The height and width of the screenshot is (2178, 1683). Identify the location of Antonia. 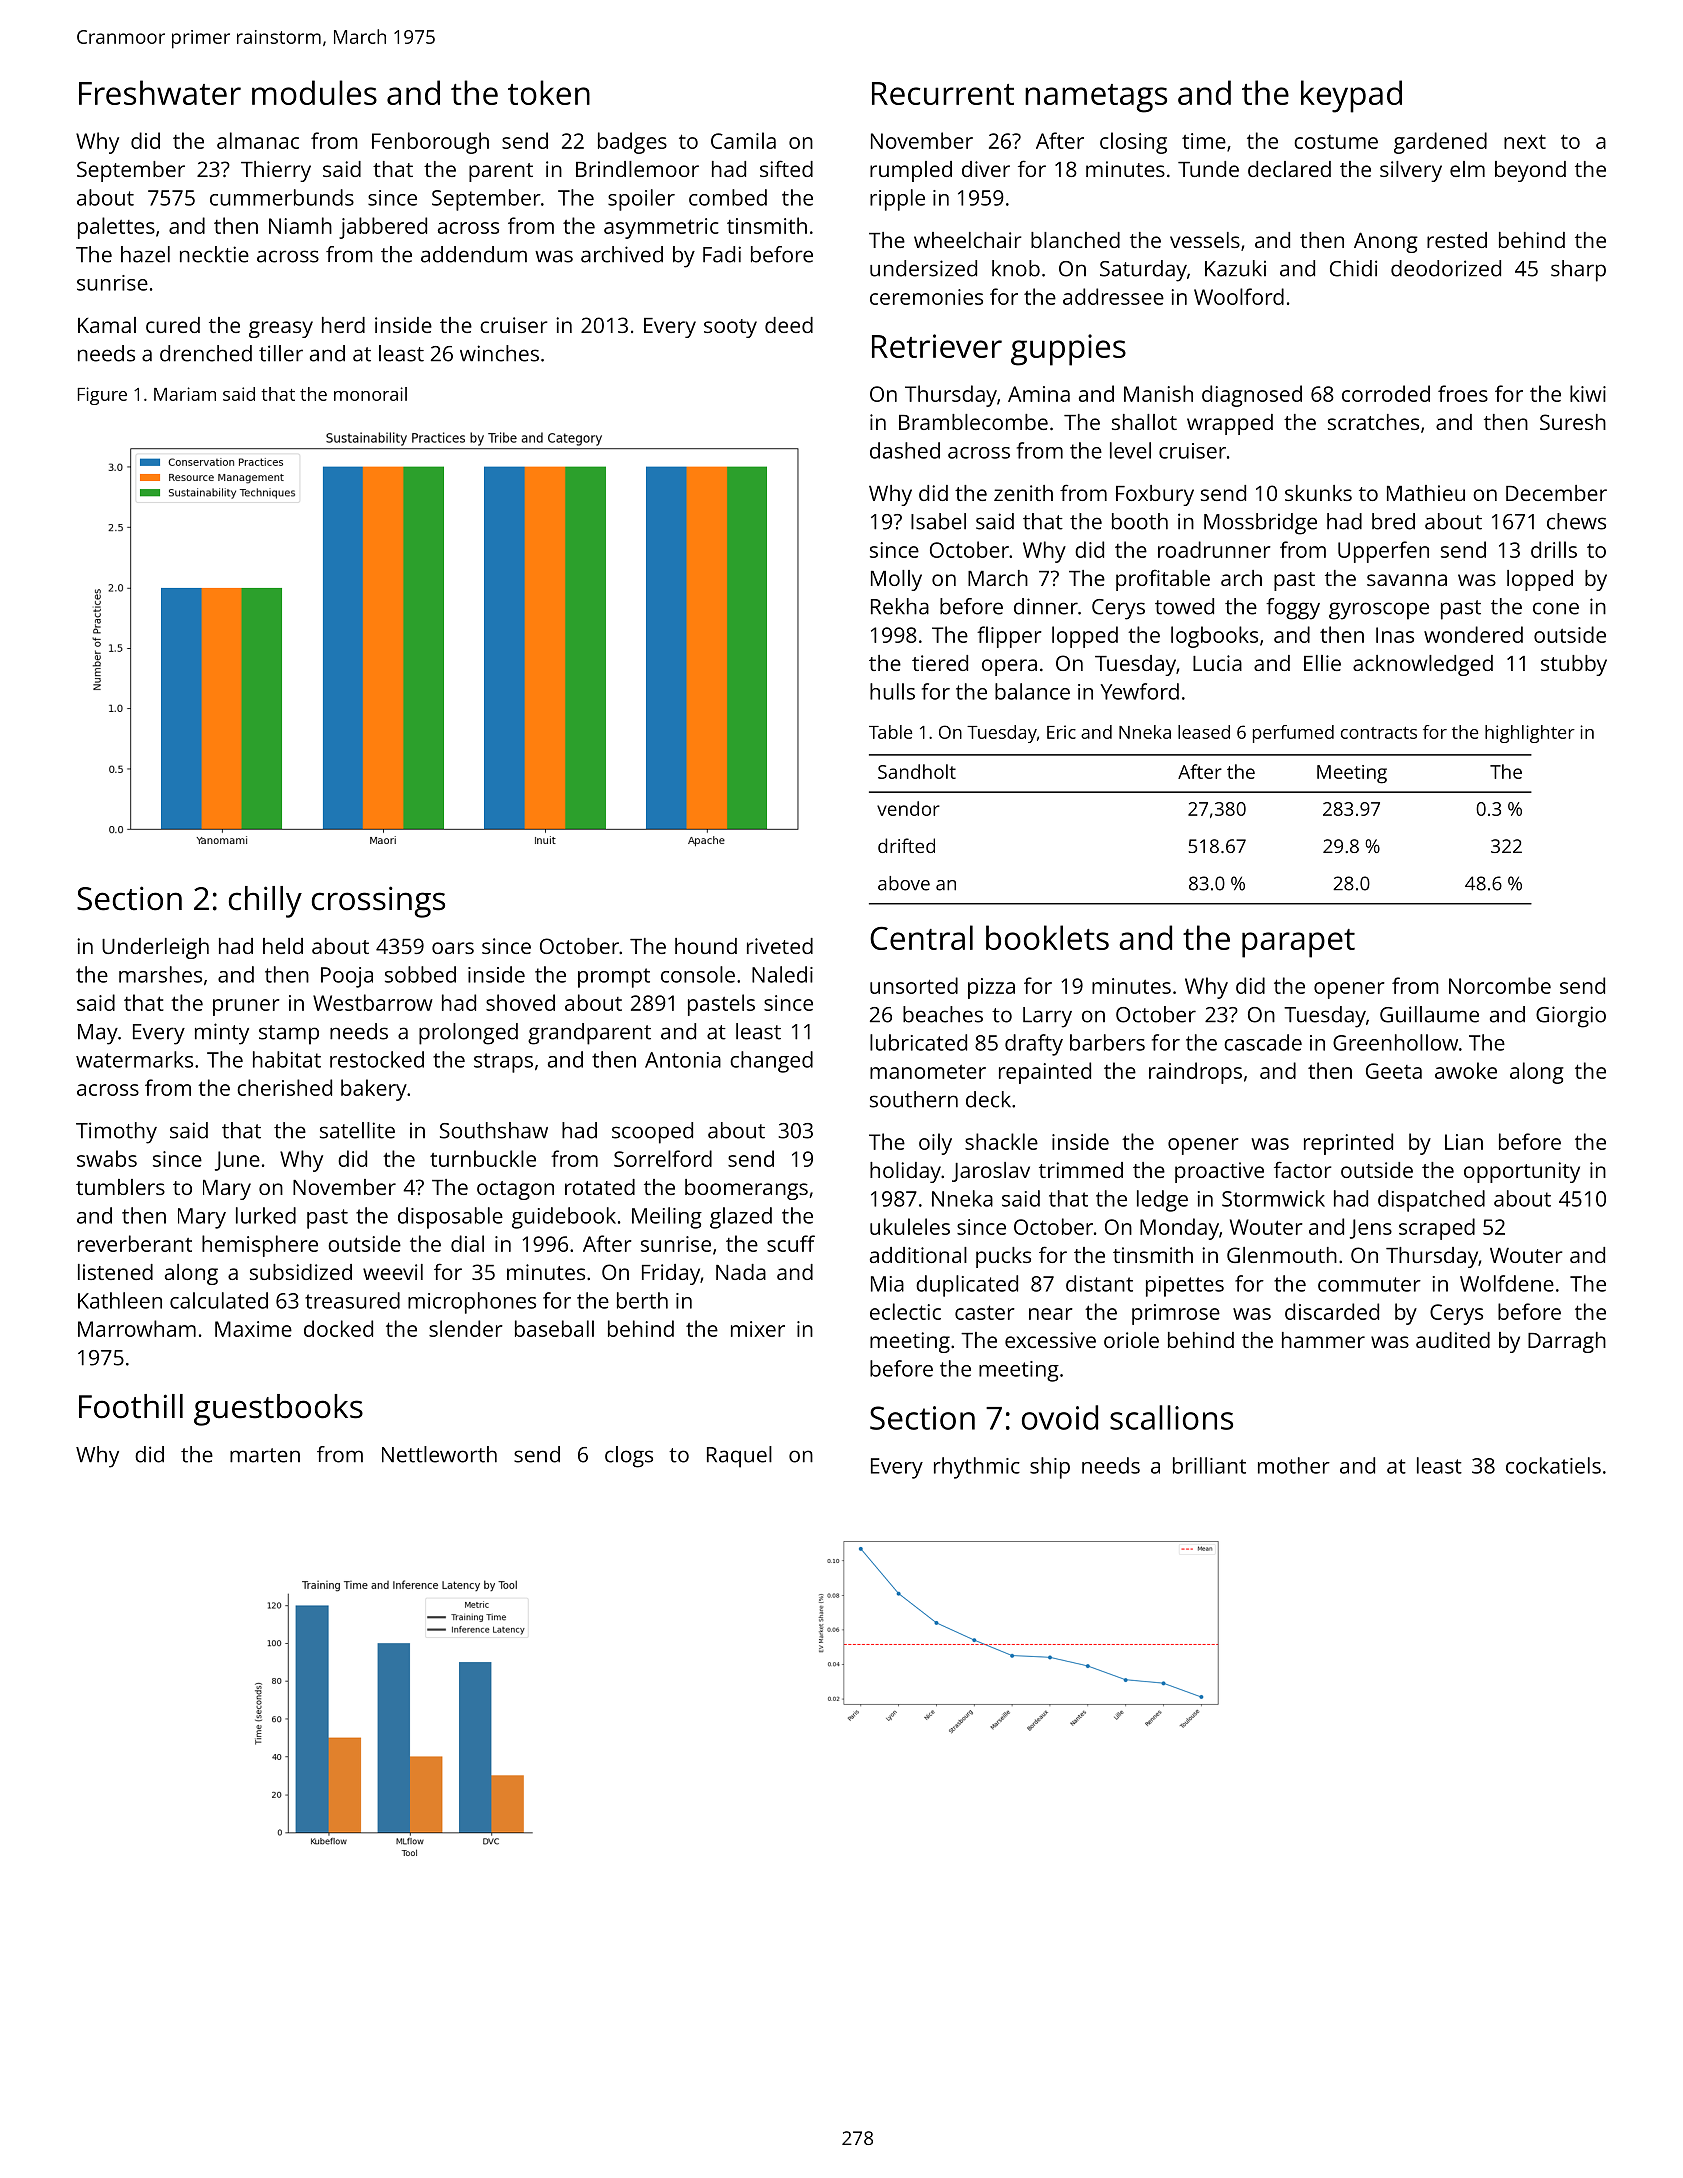
(683, 1060).
